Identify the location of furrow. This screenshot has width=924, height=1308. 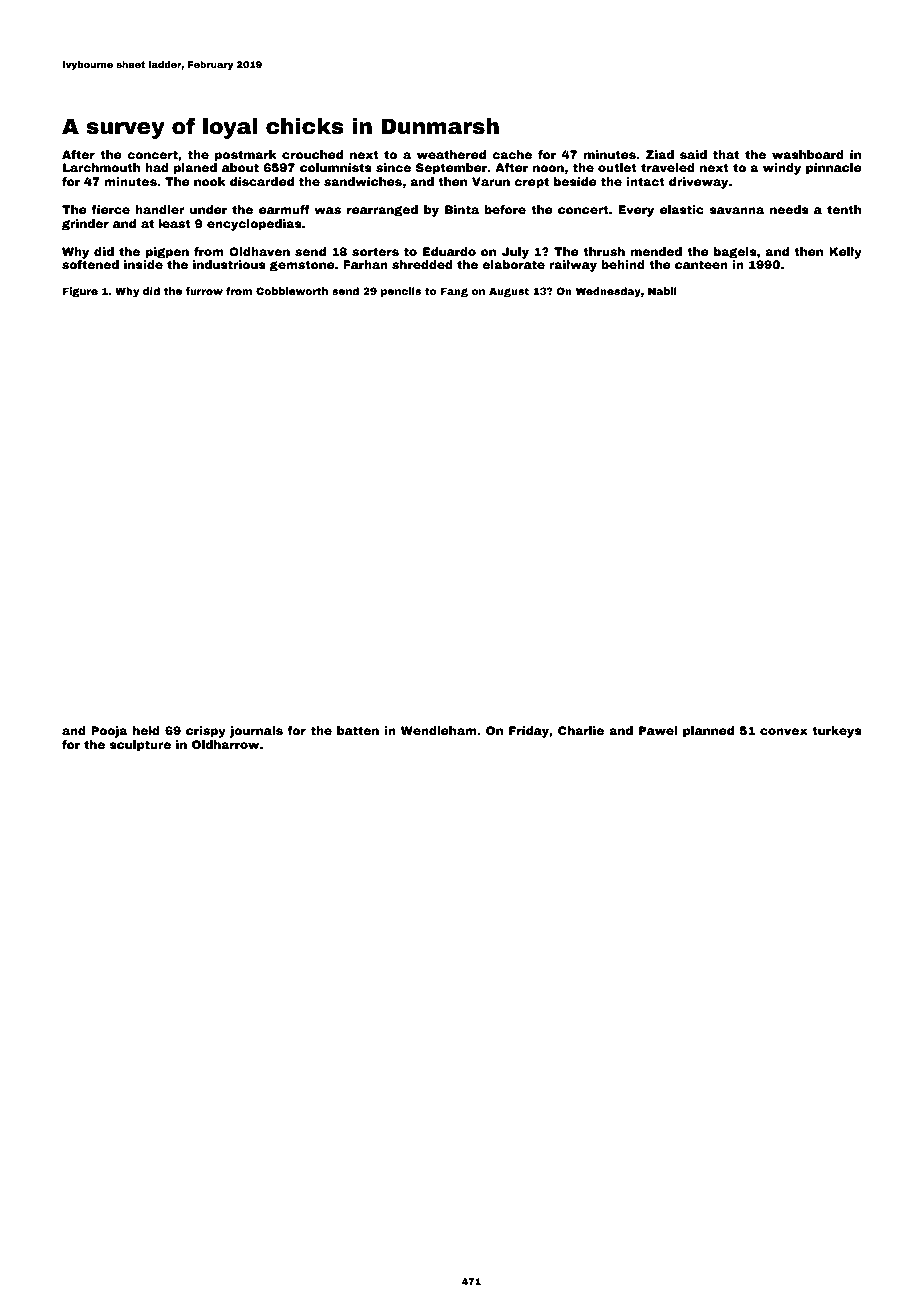
(204, 291).
